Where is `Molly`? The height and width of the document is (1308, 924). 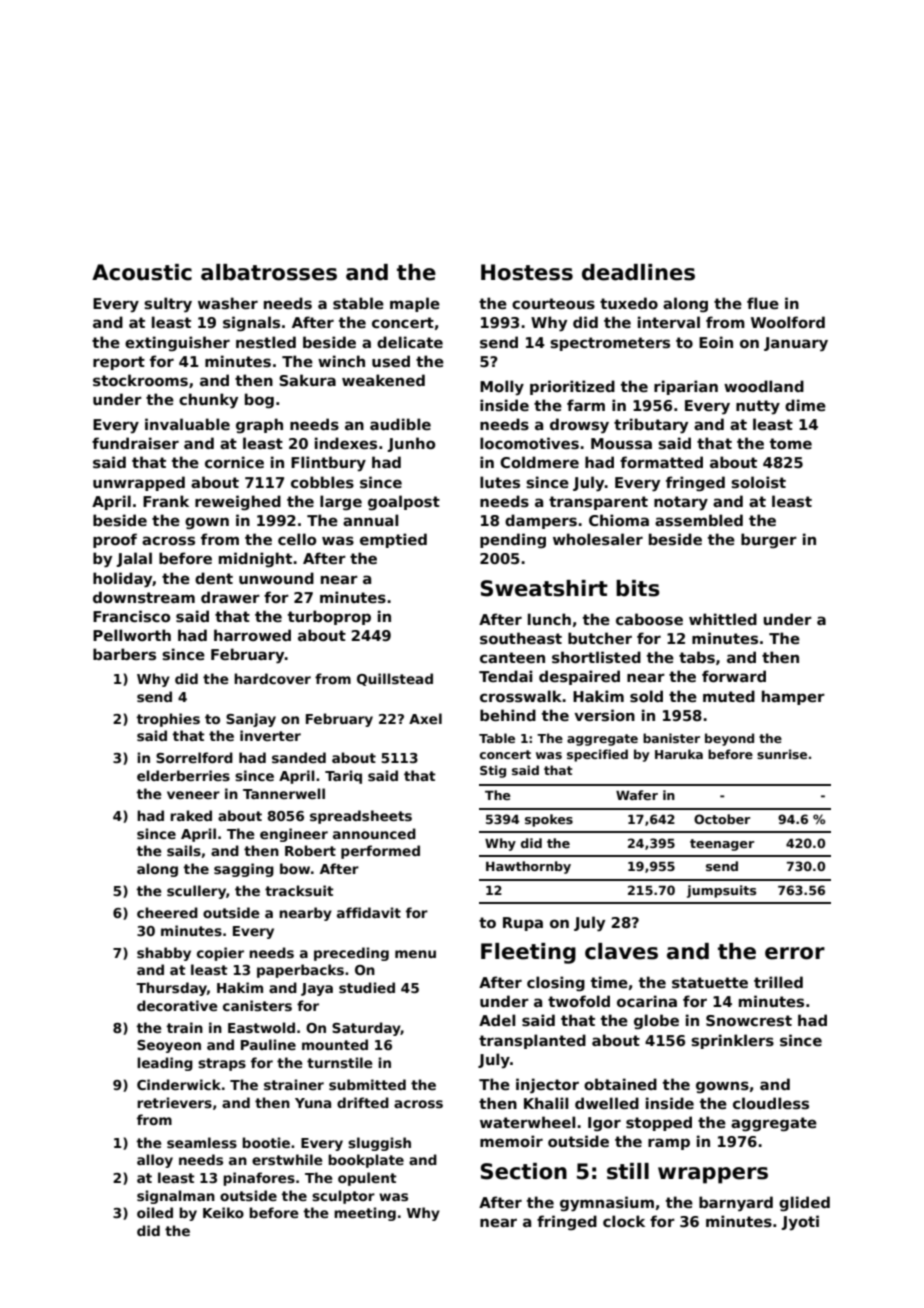
Molly is located at coordinates (502, 388).
